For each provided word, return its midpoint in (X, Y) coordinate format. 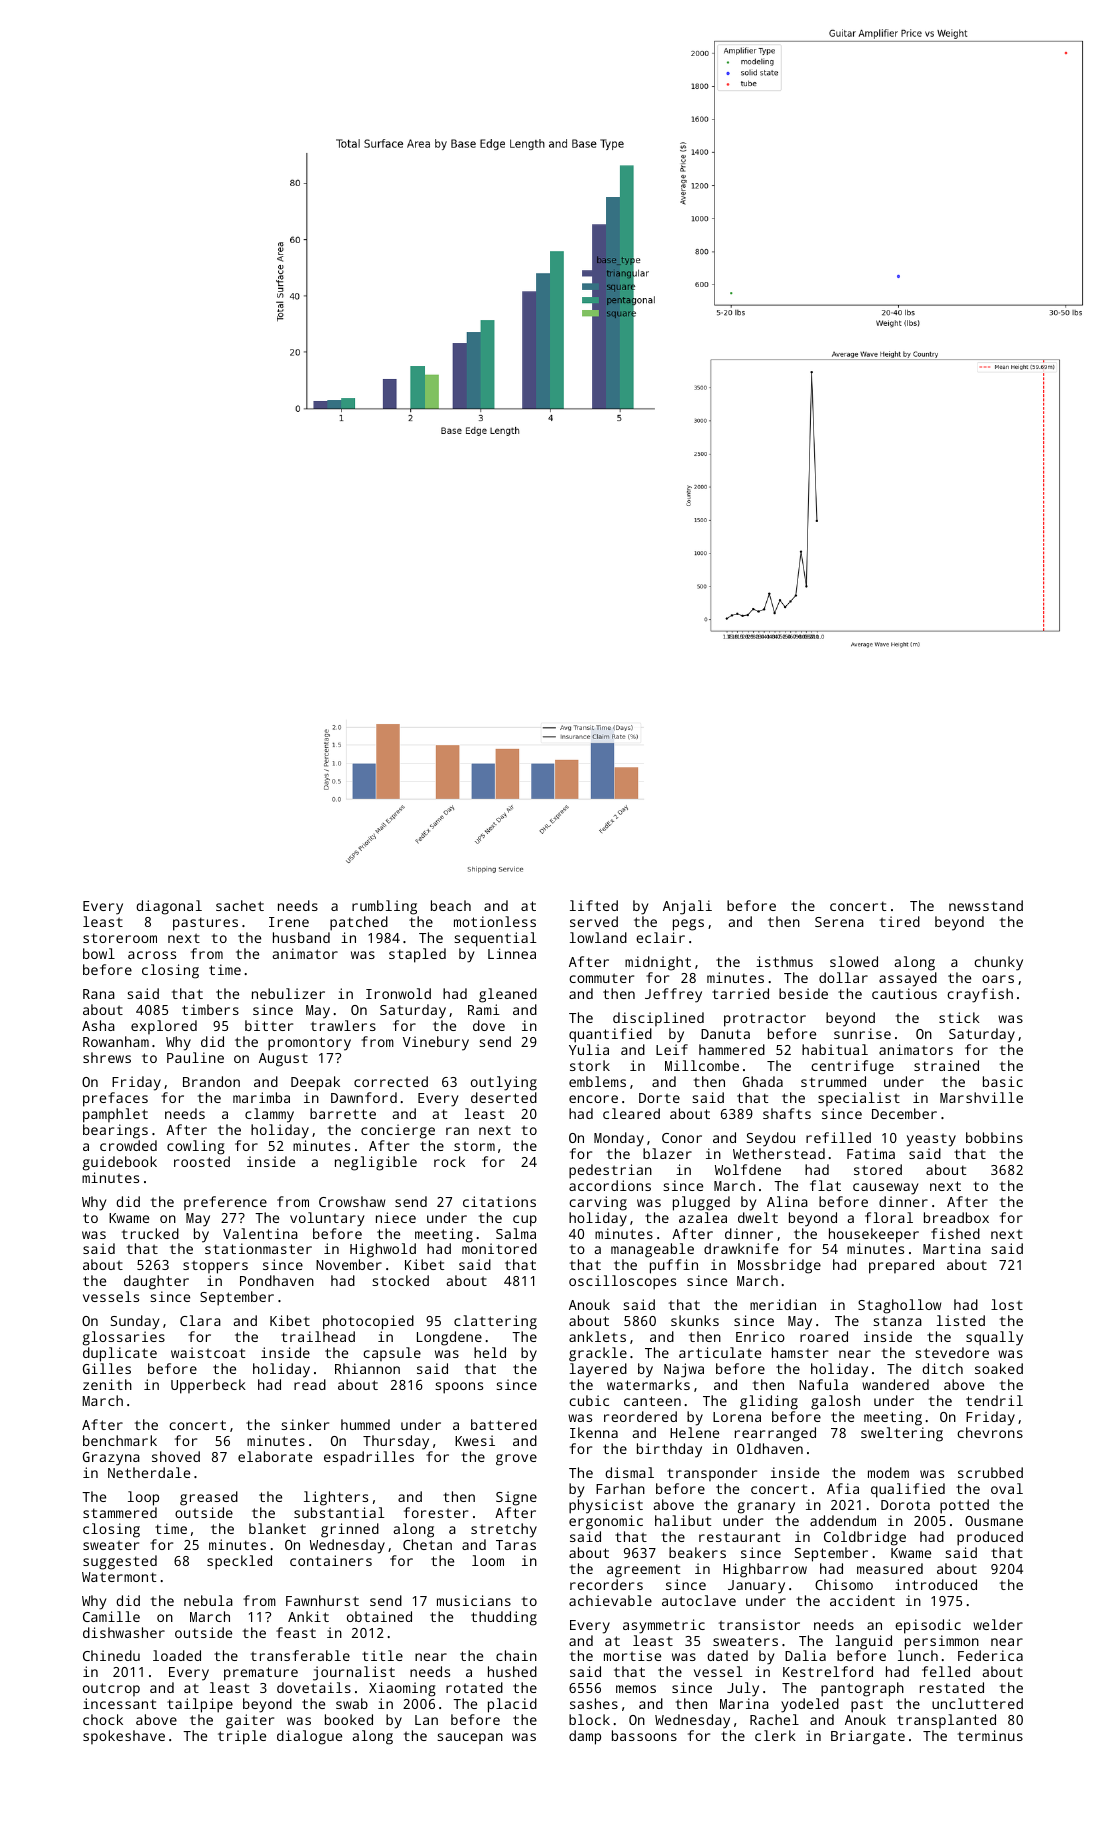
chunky (998, 963)
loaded (177, 1655)
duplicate (120, 1354)
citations (499, 1201)
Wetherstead (779, 1153)
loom (488, 1560)
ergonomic (606, 1522)
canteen (652, 1401)
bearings (115, 1131)
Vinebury (436, 1043)
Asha (98, 1025)
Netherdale (149, 1472)
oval (1007, 1488)
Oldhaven (770, 1448)
